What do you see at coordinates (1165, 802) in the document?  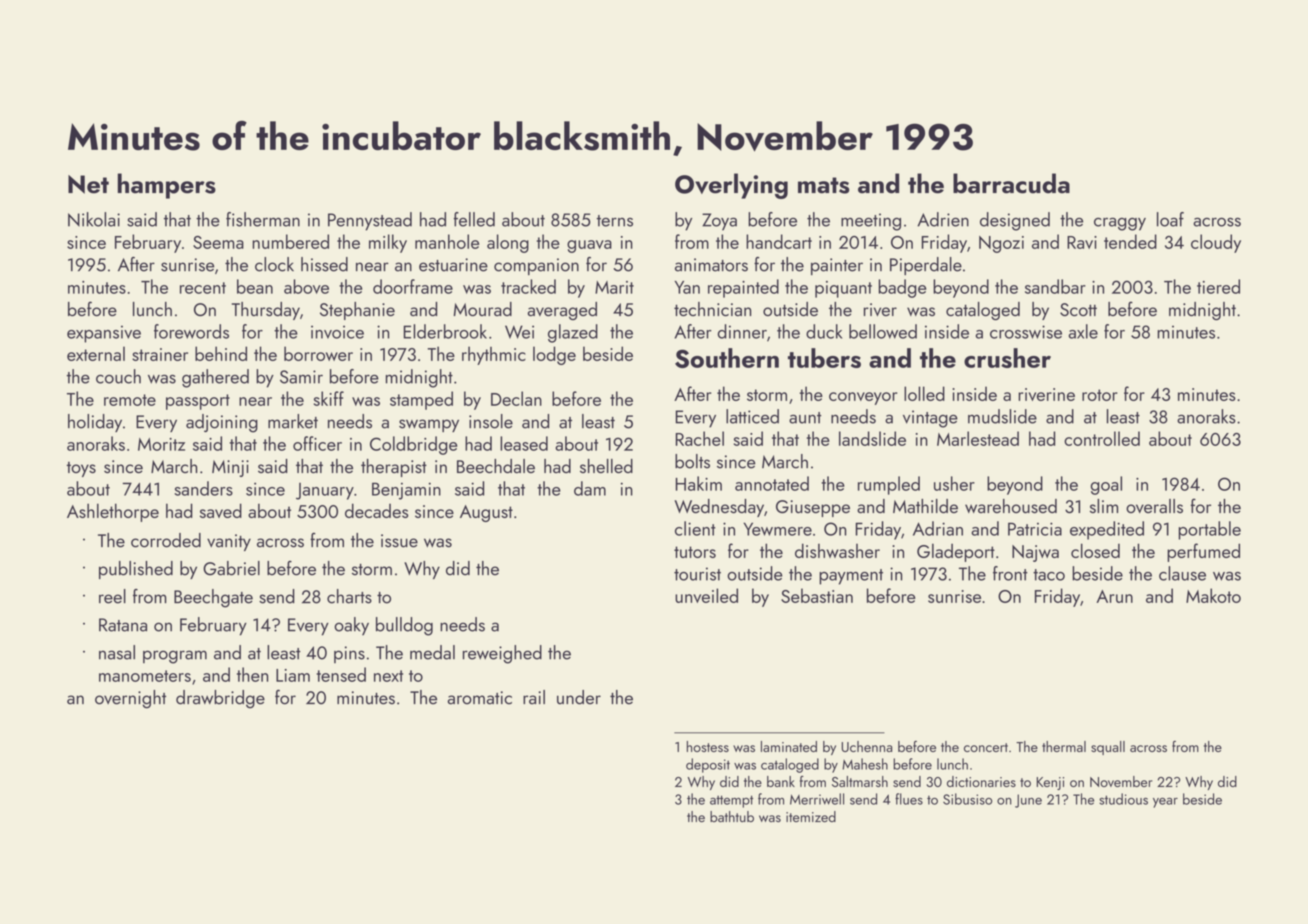 I see `year` at bounding box center [1165, 802].
